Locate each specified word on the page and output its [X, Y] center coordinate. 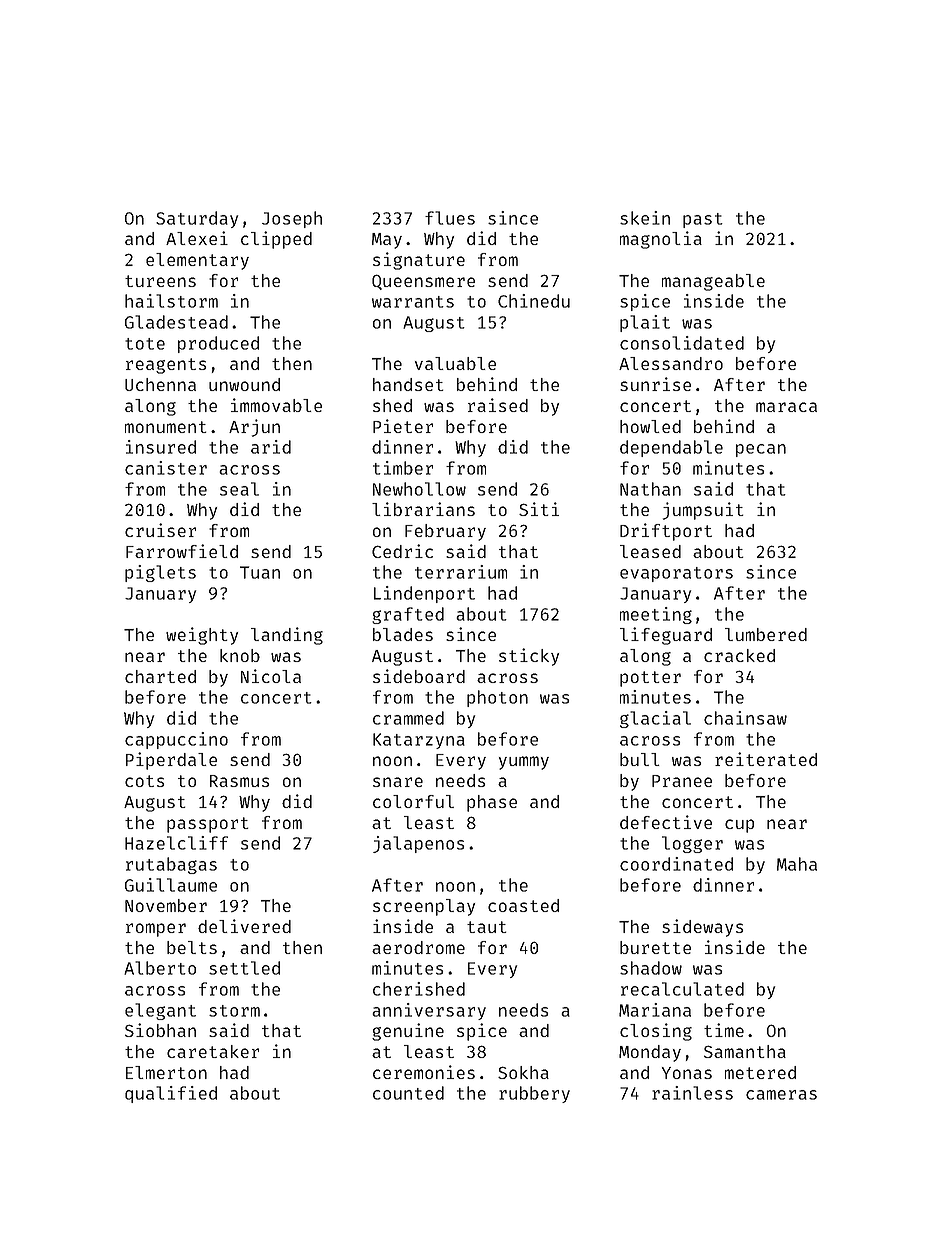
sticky [529, 657]
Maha [797, 864]
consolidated [682, 343]
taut [487, 927]
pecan [761, 450]
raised [498, 405]
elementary [197, 261]
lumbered [766, 634]
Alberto [160, 968]
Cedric [402, 551]
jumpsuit [703, 511]
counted [408, 1093]
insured [161, 447]
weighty [202, 636]
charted [160, 676]
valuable [455, 363]
